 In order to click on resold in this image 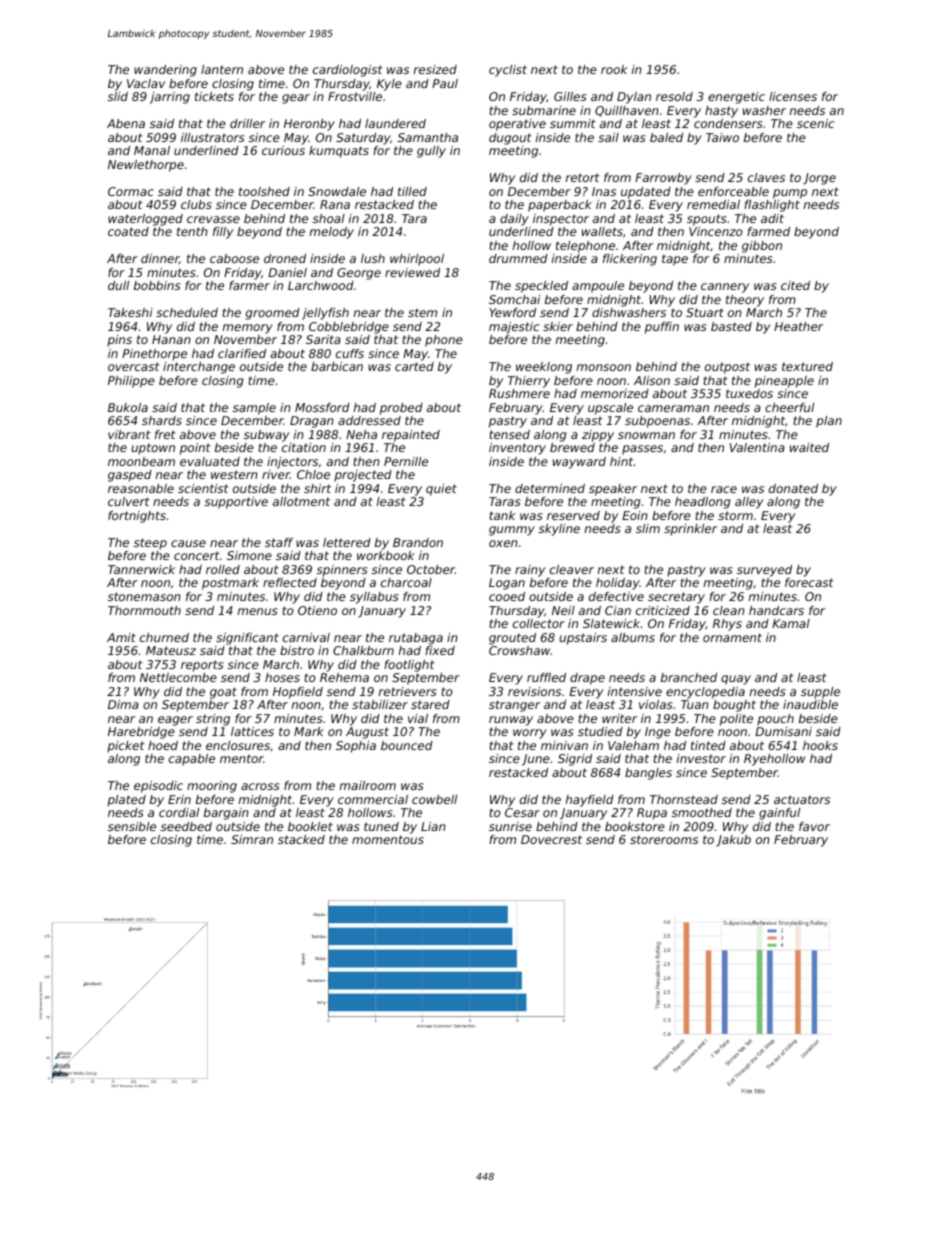, I will do `click(674, 96)`.
